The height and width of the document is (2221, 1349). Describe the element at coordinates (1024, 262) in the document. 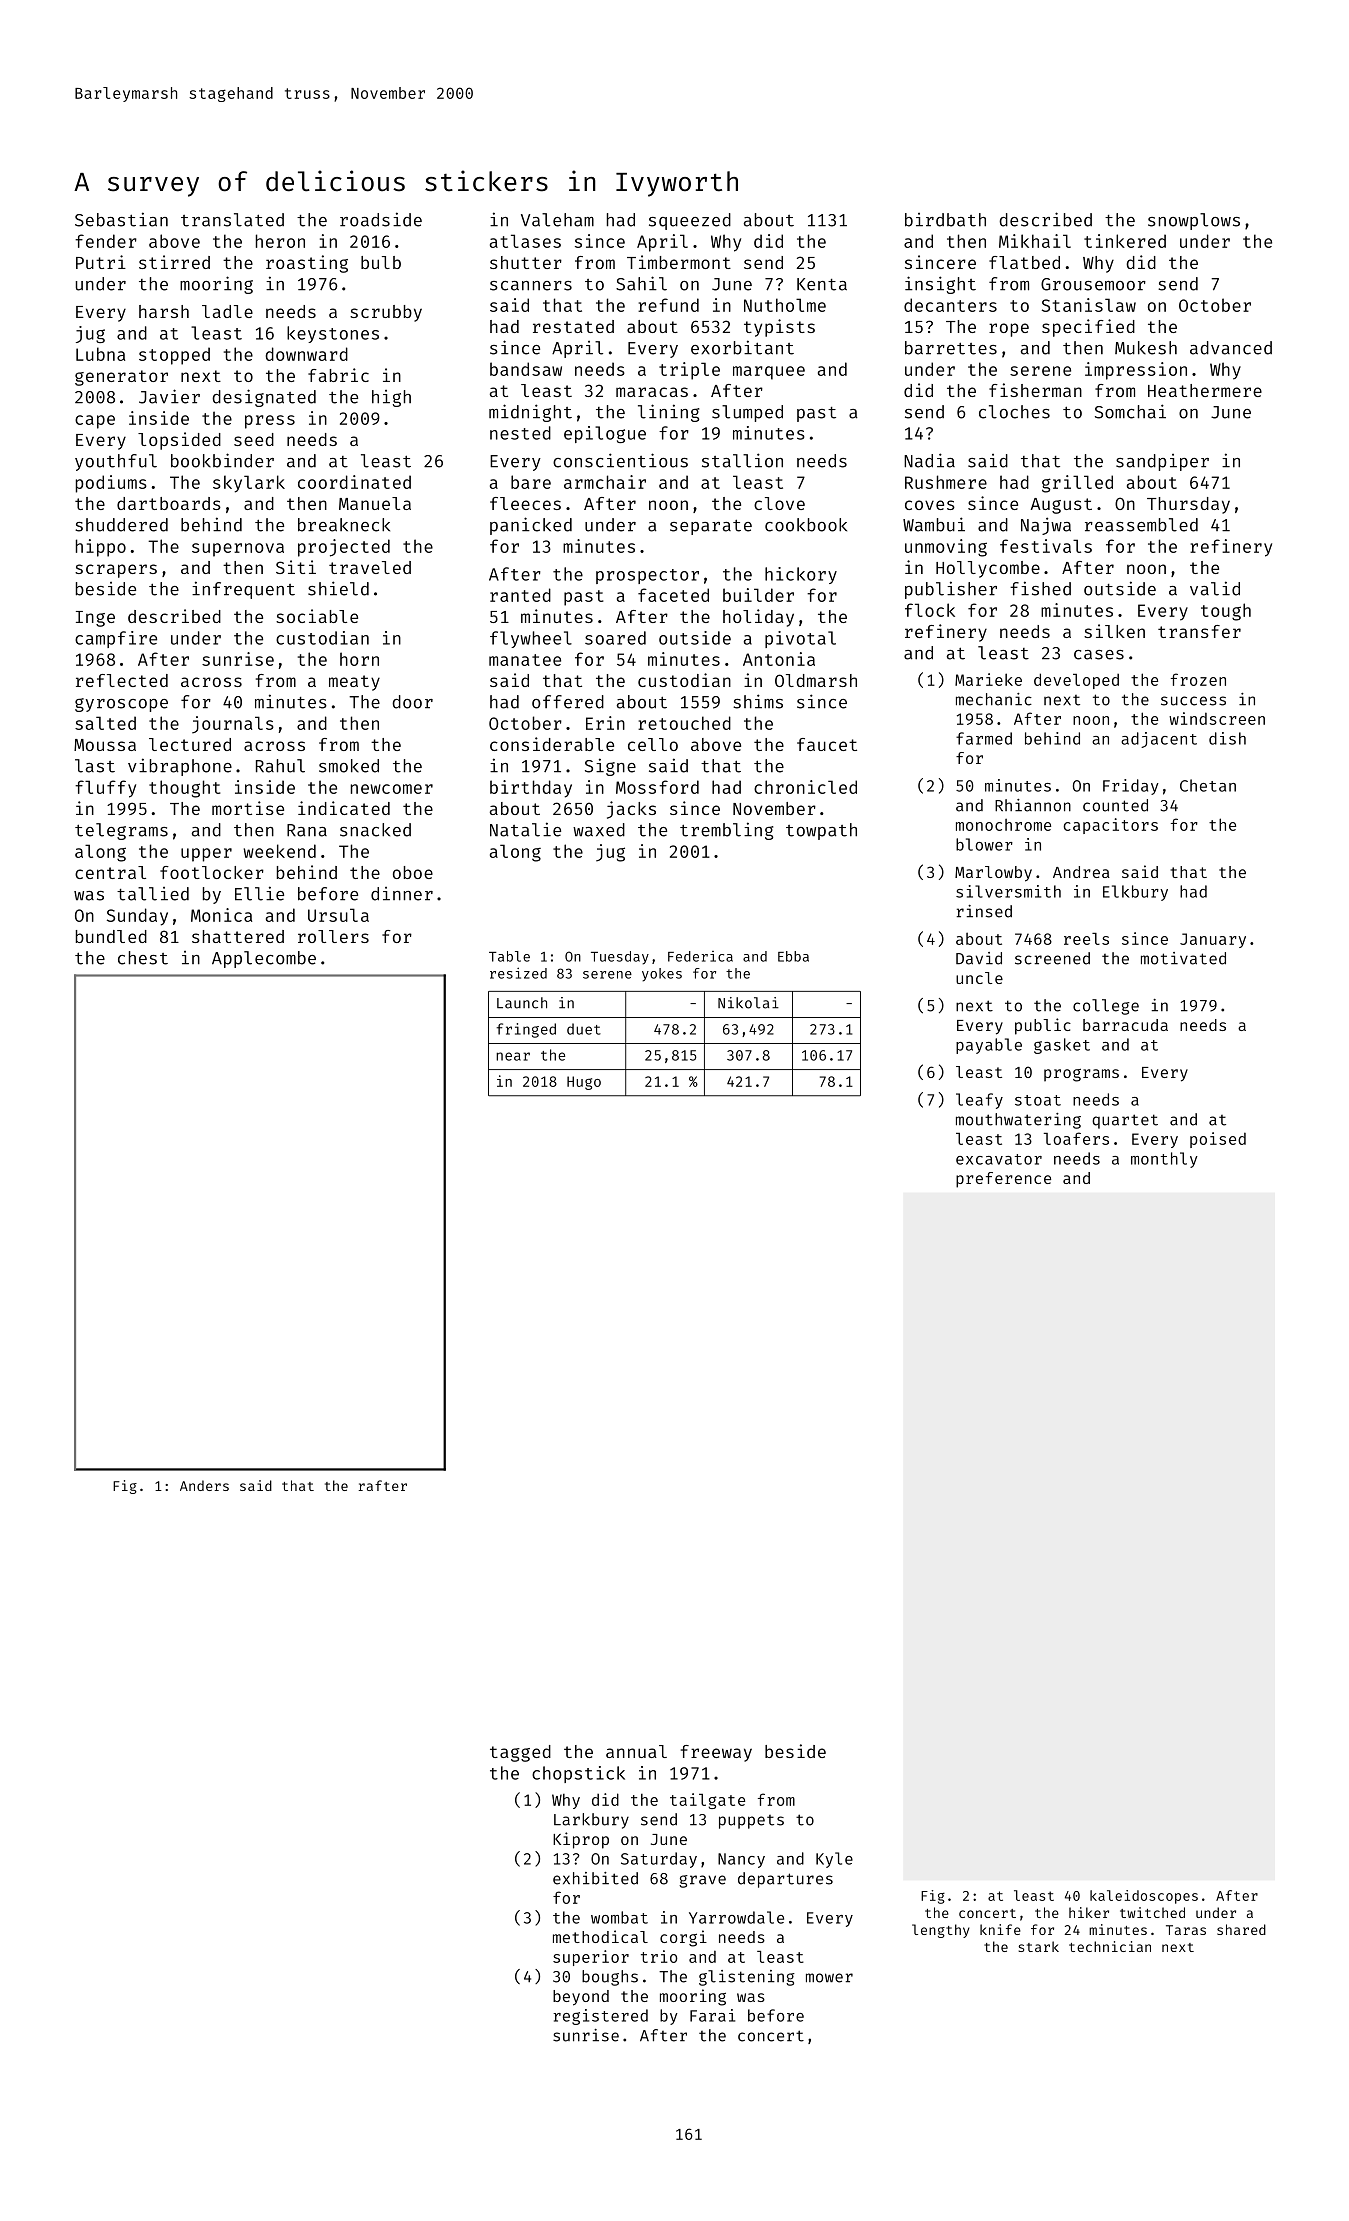

I see `flatbed` at that location.
